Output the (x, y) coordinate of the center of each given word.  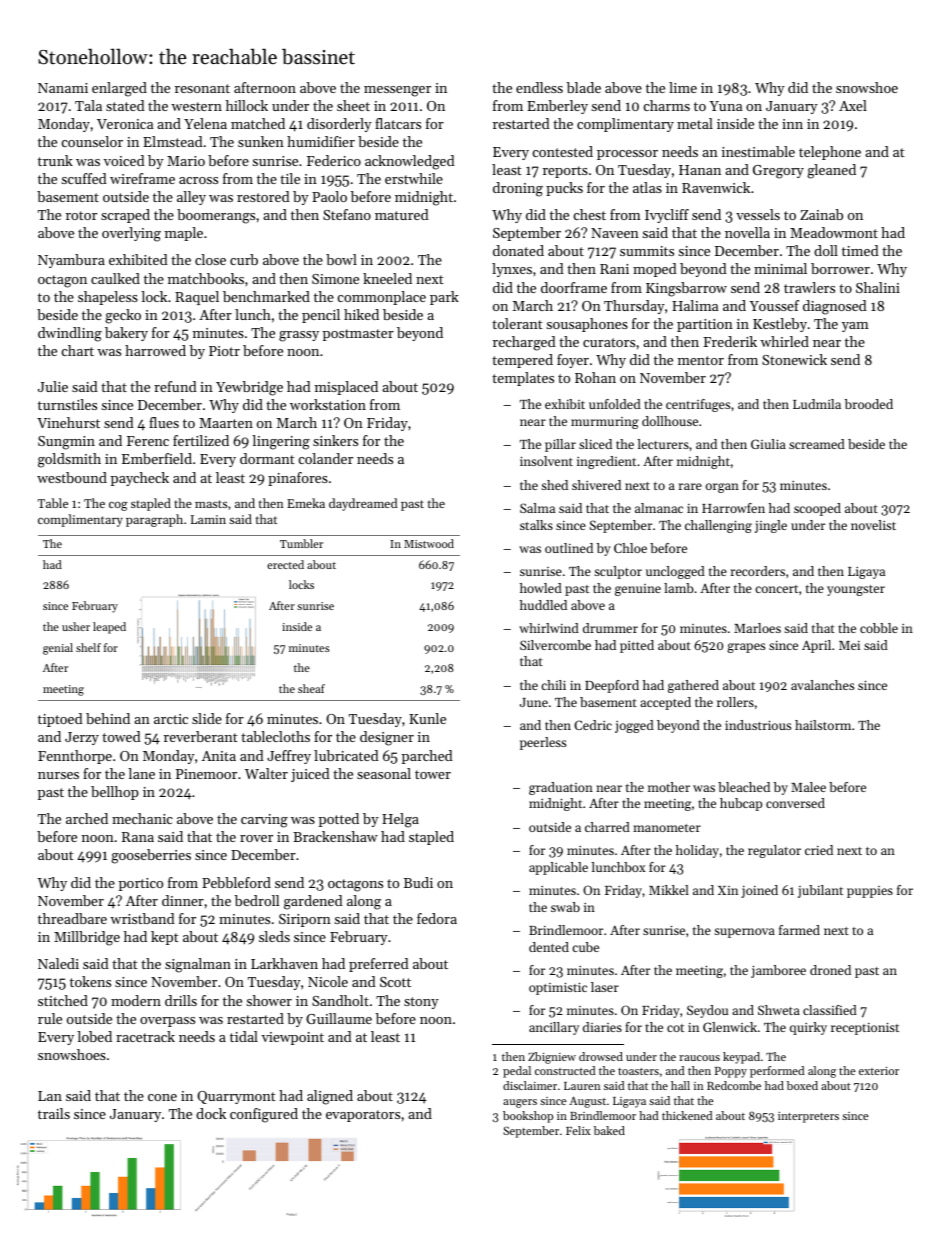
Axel (853, 105)
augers (520, 1103)
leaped (109, 628)
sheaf (311, 688)
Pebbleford (236, 882)
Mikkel (669, 890)
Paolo (329, 196)
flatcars (398, 123)
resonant (202, 88)
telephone (830, 153)
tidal (244, 1036)
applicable (558, 868)
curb (244, 259)
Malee (808, 787)
